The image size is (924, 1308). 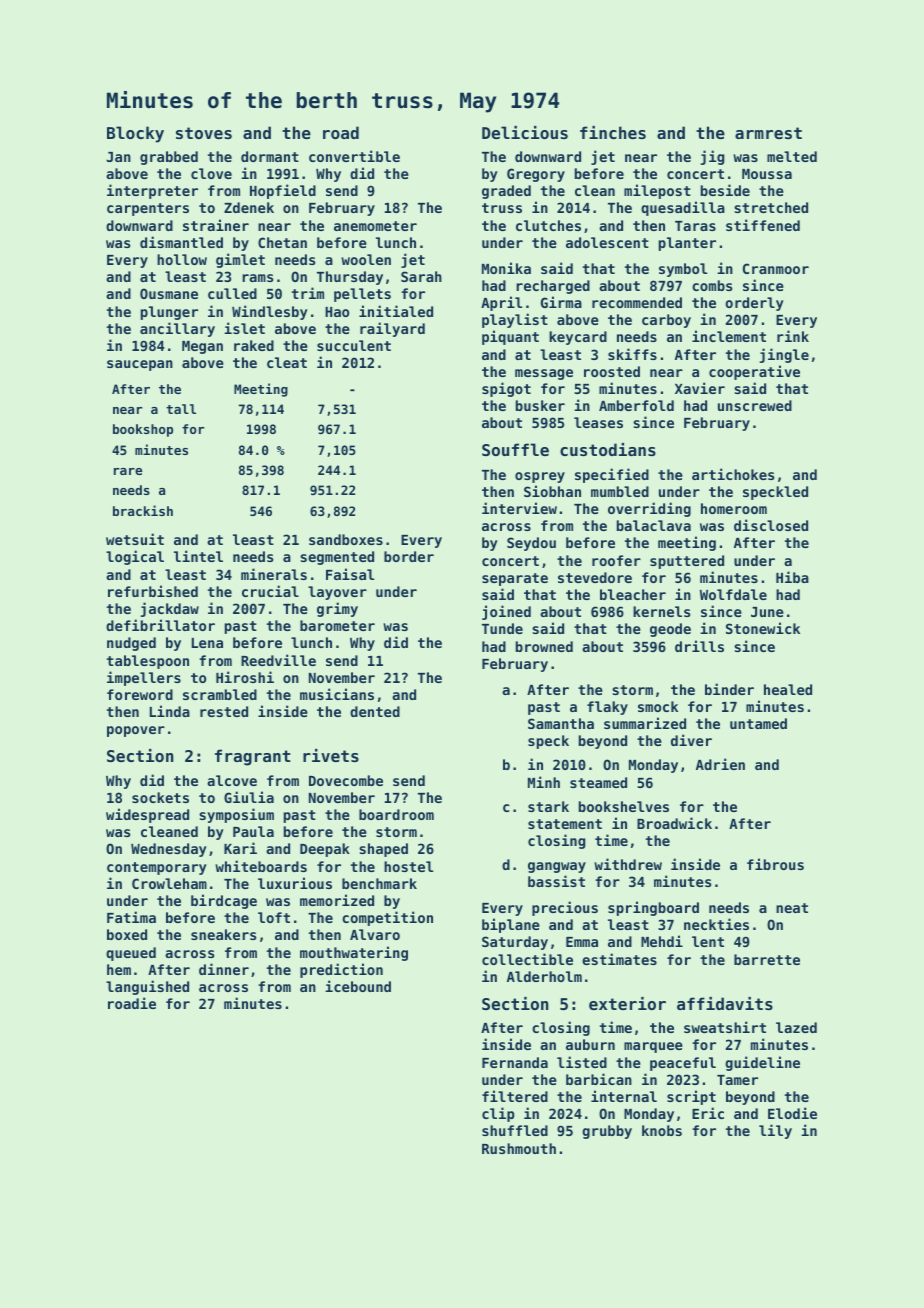 I want to click on hostel, so click(x=408, y=866).
